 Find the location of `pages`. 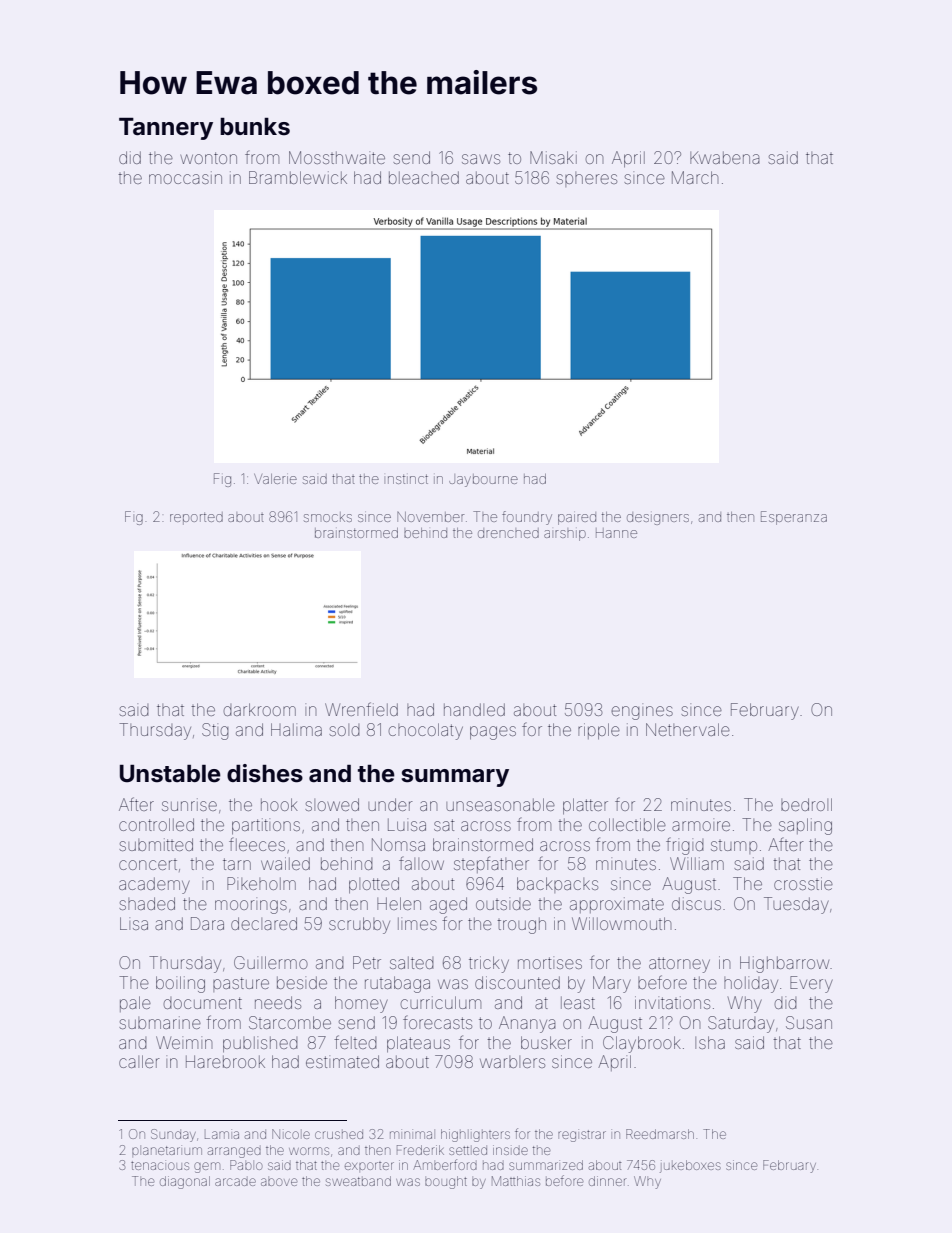

pages is located at coordinates (493, 733).
